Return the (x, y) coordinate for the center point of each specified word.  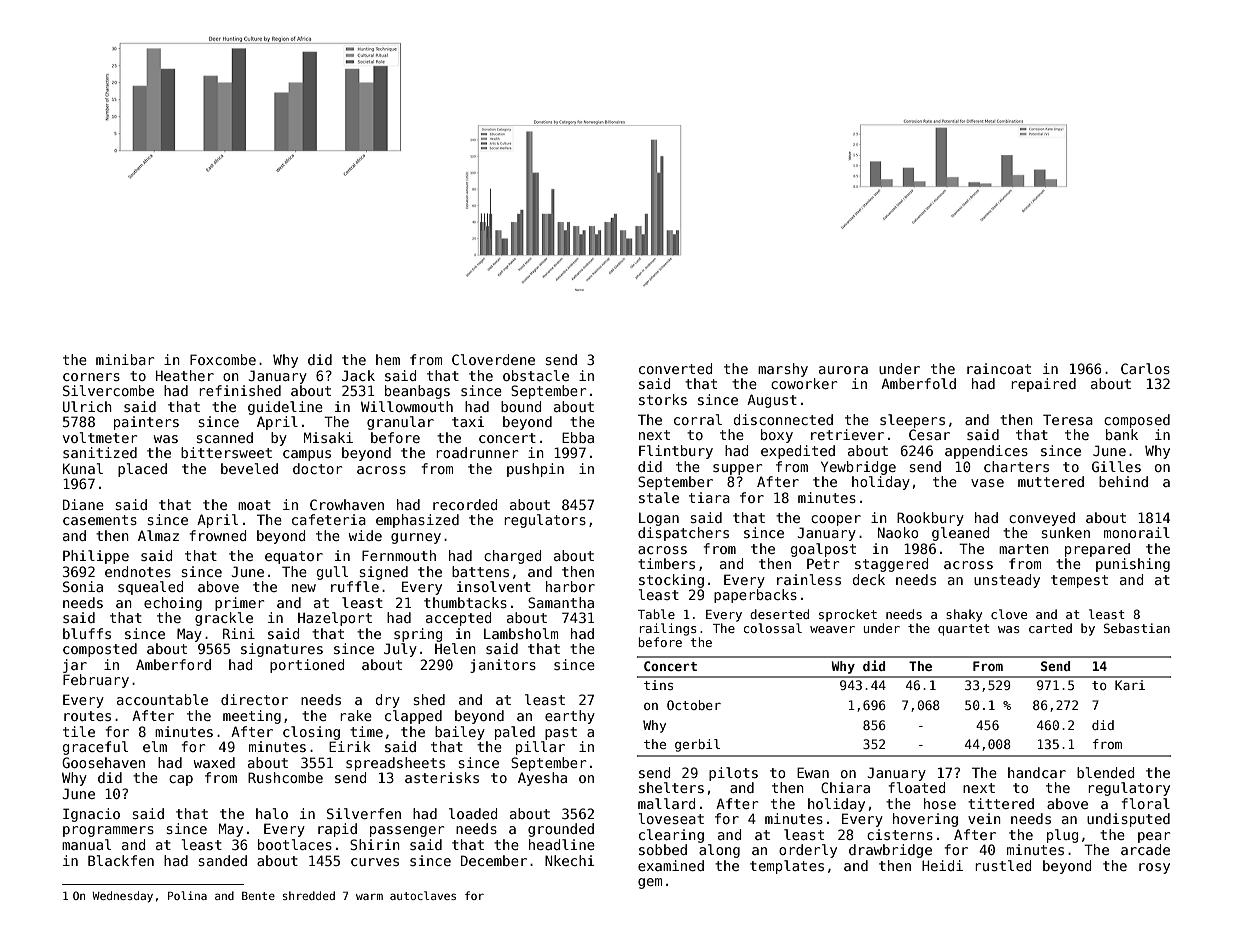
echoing (173, 604)
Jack (358, 375)
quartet (964, 630)
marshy (783, 370)
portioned (307, 666)
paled (515, 733)
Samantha (561, 602)
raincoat (999, 368)
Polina (187, 895)
